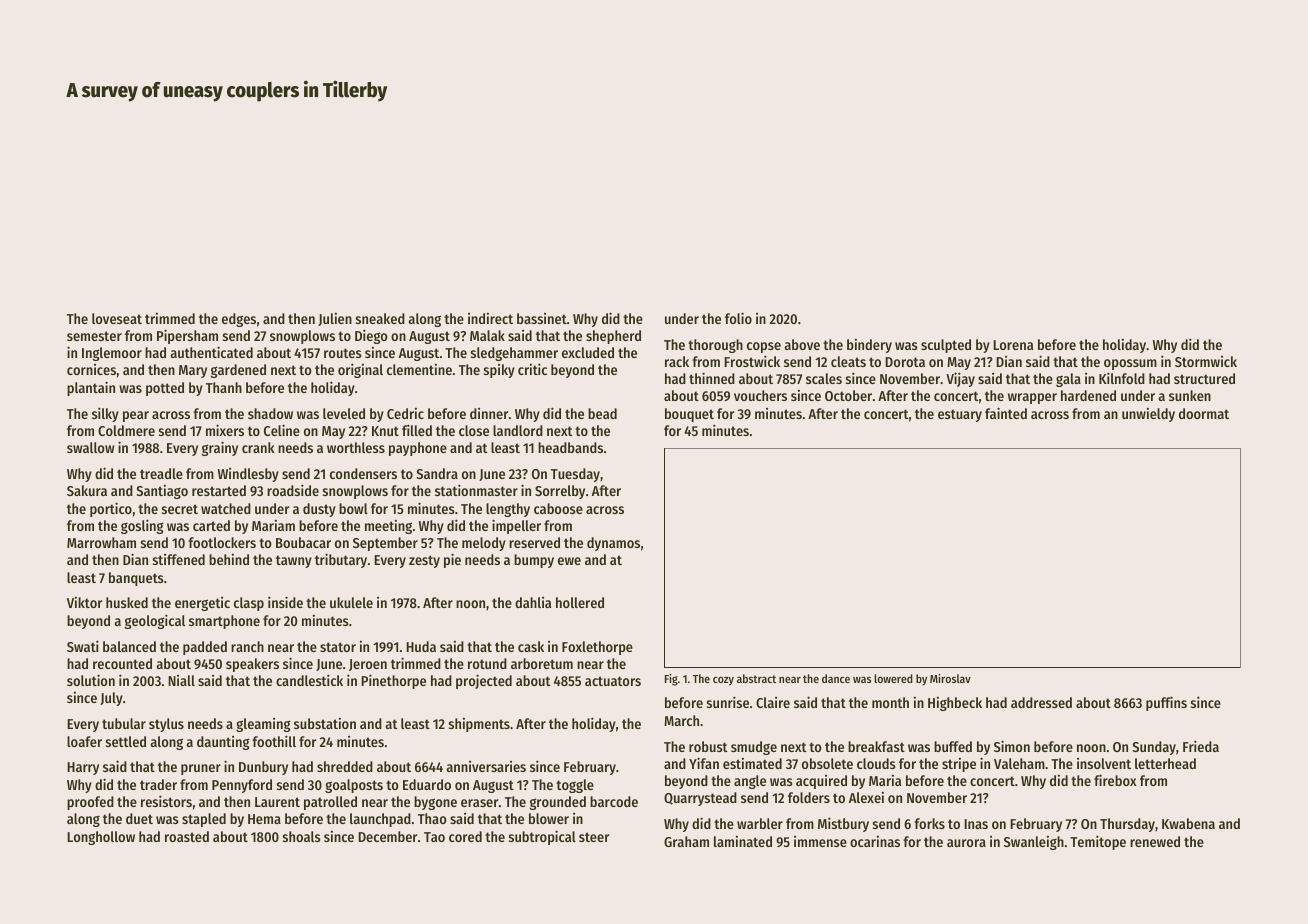 This document has height=924, width=1308. What do you see at coordinates (773, 702) in the document?
I see `Claire` at bounding box center [773, 702].
